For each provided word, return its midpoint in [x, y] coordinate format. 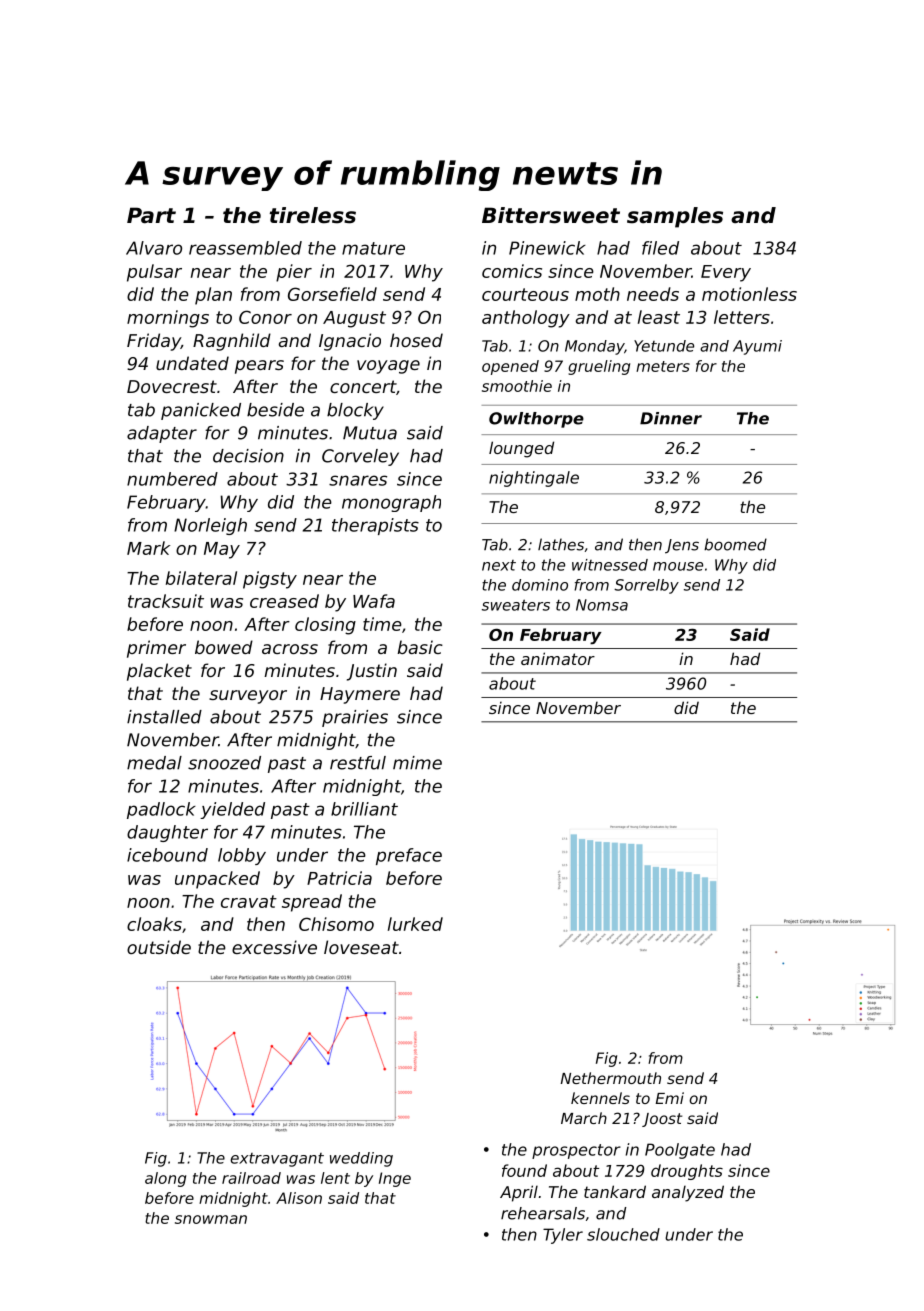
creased [284, 601]
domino [540, 585]
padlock [161, 810]
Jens [682, 546]
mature [373, 248]
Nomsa [602, 605]
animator [558, 658]
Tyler [563, 1236]
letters [742, 317]
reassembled [245, 248]
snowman [211, 1219]
